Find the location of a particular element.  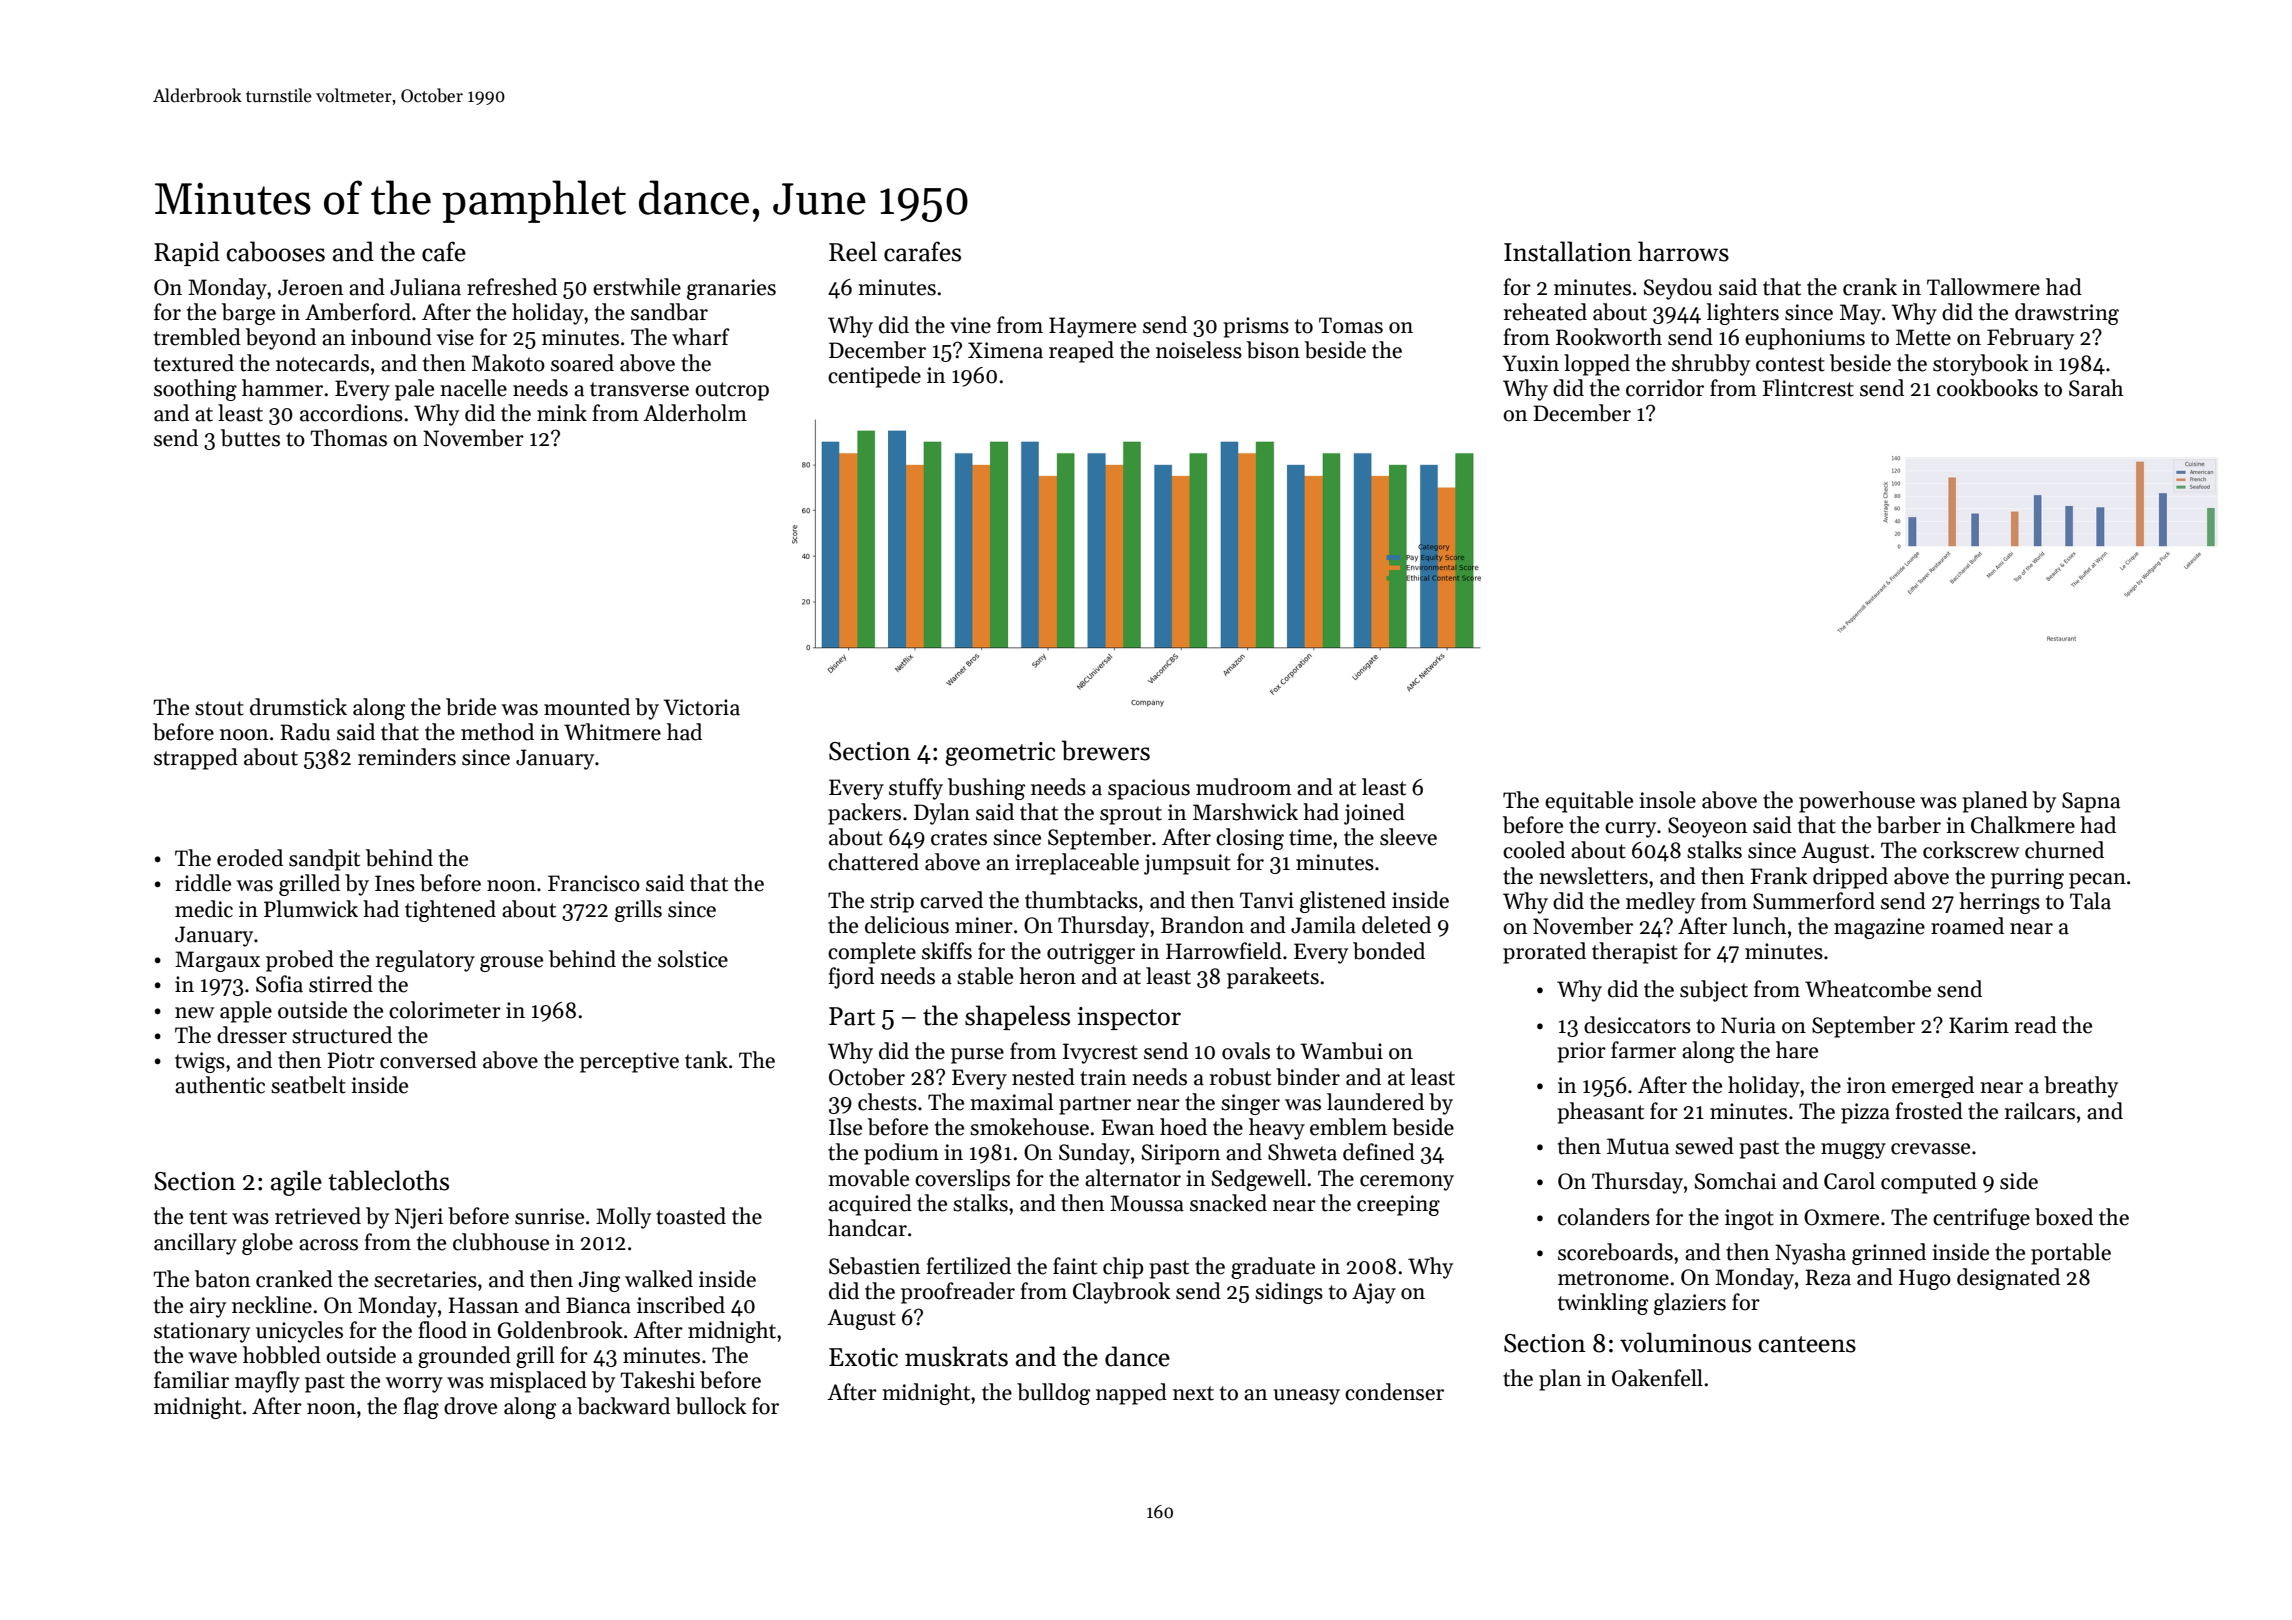

trembled is located at coordinates (197, 337).
